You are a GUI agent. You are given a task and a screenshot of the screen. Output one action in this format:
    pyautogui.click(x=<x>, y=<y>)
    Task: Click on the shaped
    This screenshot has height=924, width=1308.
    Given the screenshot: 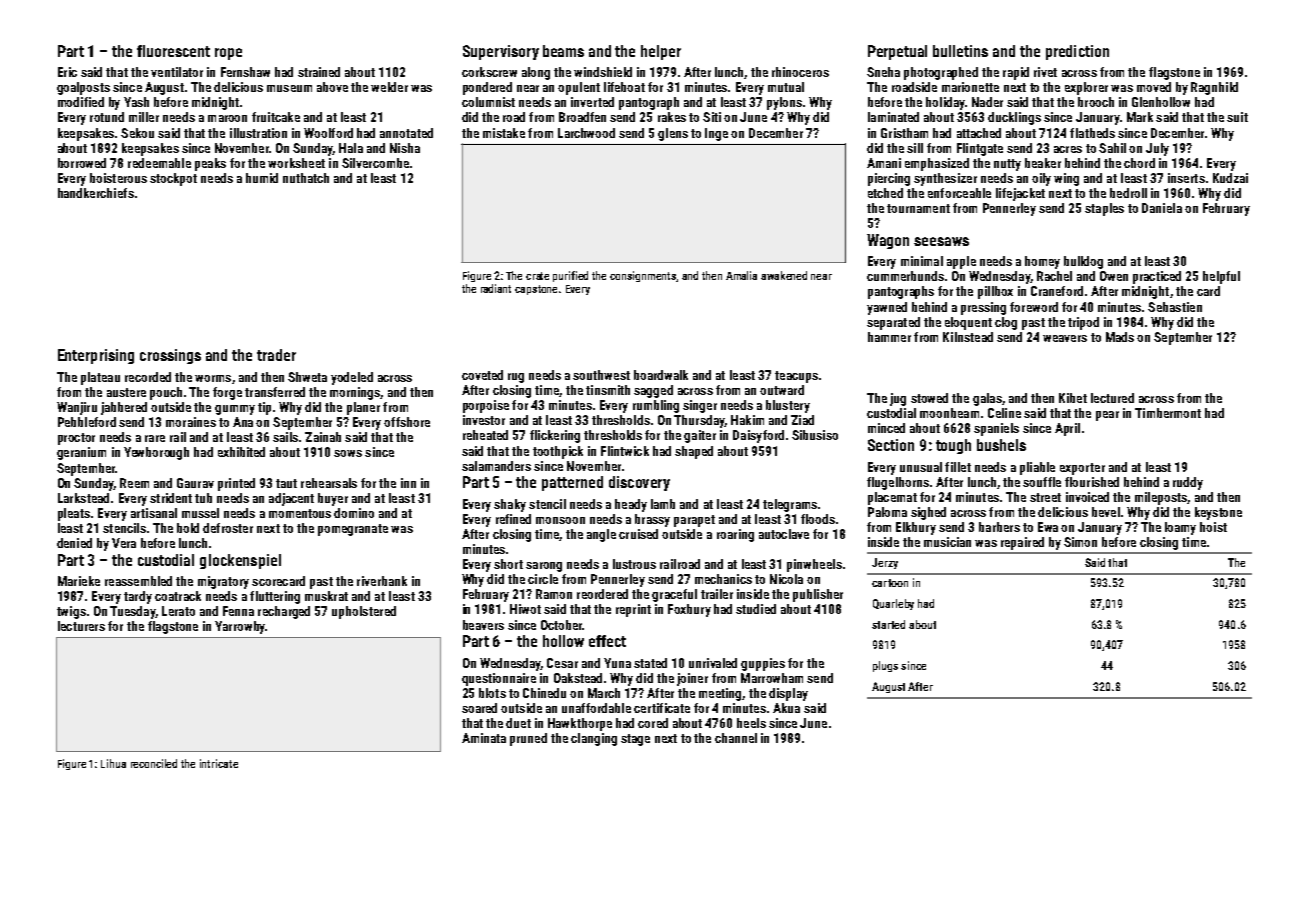 What is the action you would take?
    pyautogui.click(x=694, y=452)
